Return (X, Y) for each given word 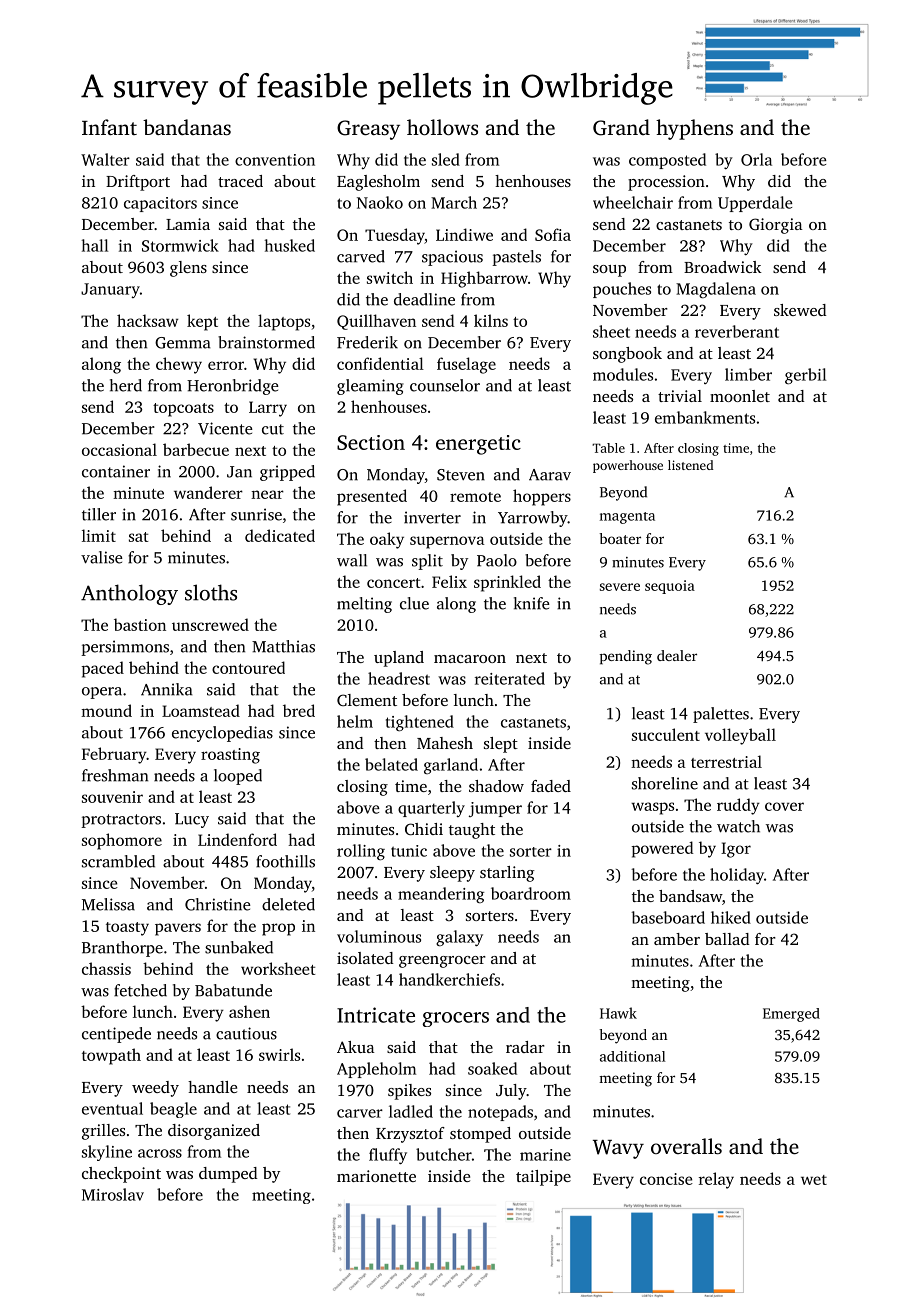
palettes (721, 715)
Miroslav (113, 1194)
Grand (621, 127)
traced (240, 181)
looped (238, 777)
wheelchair (633, 202)
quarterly (431, 809)
